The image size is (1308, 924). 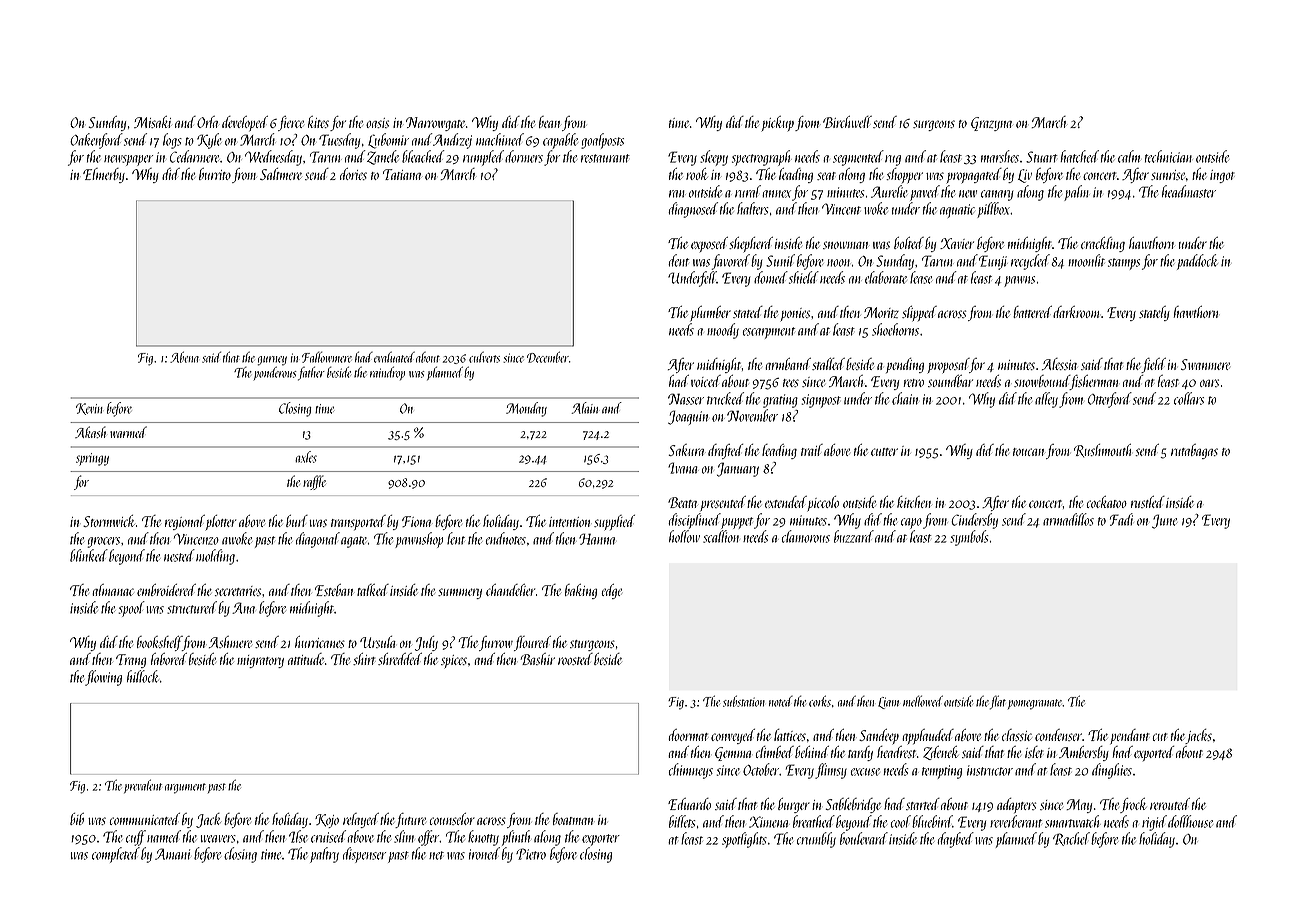 What do you see at coordinates (152, 122) in the document?
I see `Misaki` at bounding box center [152, 122].
